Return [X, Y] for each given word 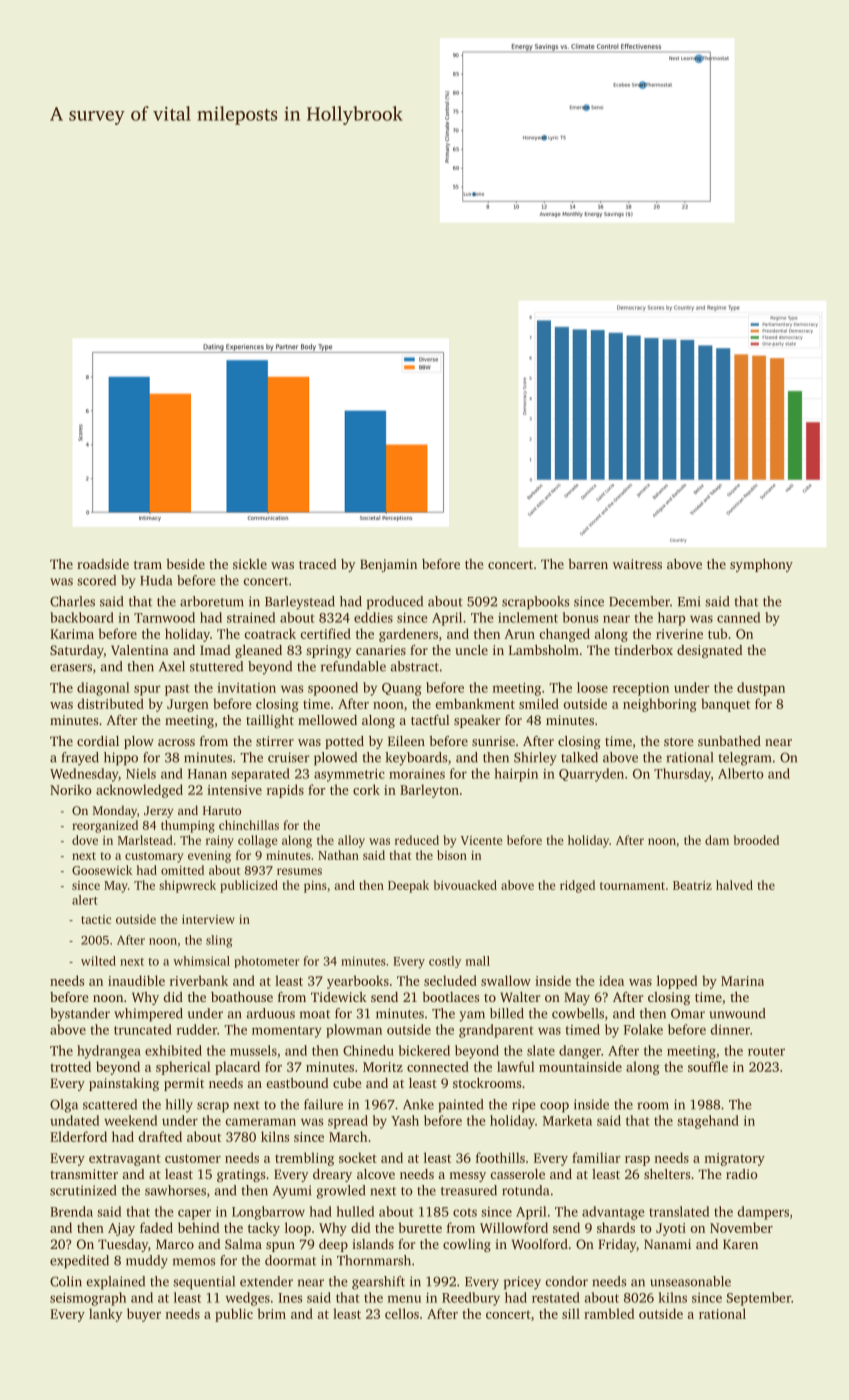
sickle [250, 564]
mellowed [327, 720]
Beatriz [692, 885]
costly [445, 962]
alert [85, 900]
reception [641, 689]
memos [194, 1262]
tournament [632, 886]
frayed [80, 759]
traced [318, 564]
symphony [761, 565]
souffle [708, 1066]
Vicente [481, 840]
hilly [179, 1106]
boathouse [242, 997]
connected [438, 1066]
